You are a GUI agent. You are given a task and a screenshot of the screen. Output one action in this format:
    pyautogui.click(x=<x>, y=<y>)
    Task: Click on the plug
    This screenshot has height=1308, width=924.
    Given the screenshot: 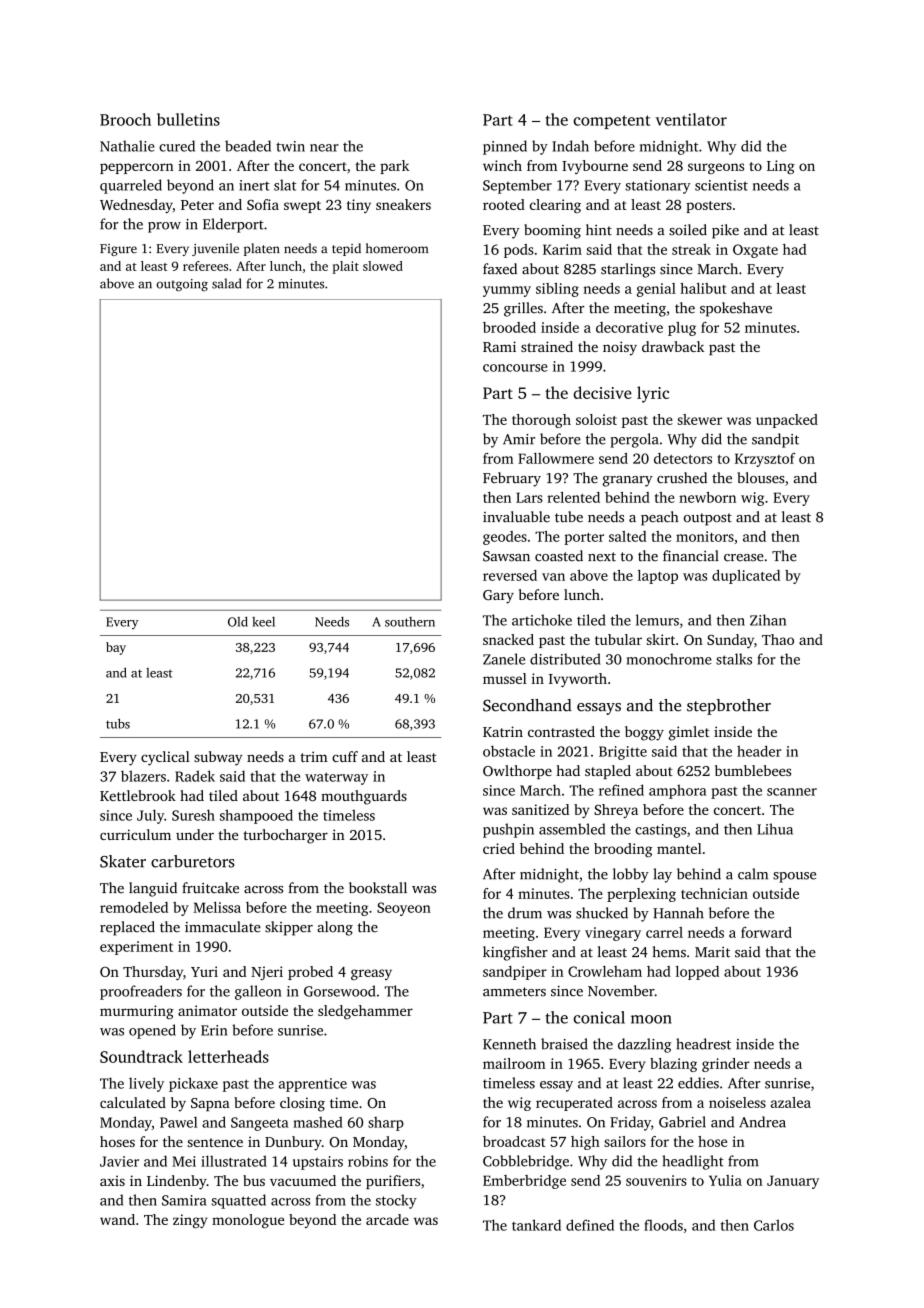 What is the action you would take?
    pyautogui.click(x=682, y=329)
